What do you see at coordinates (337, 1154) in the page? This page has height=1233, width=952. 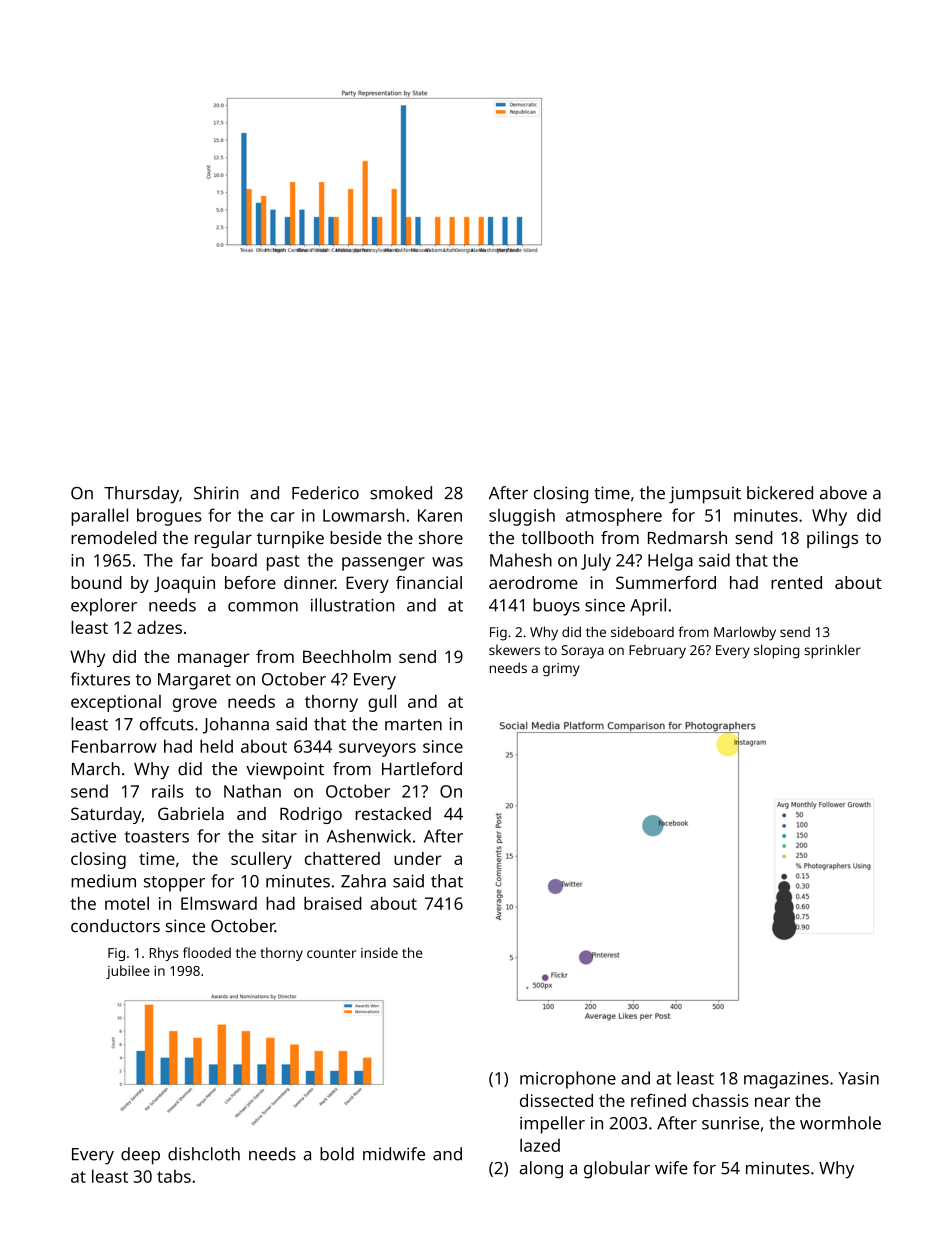 I see `bold` at bounding box center [337, 1154].
